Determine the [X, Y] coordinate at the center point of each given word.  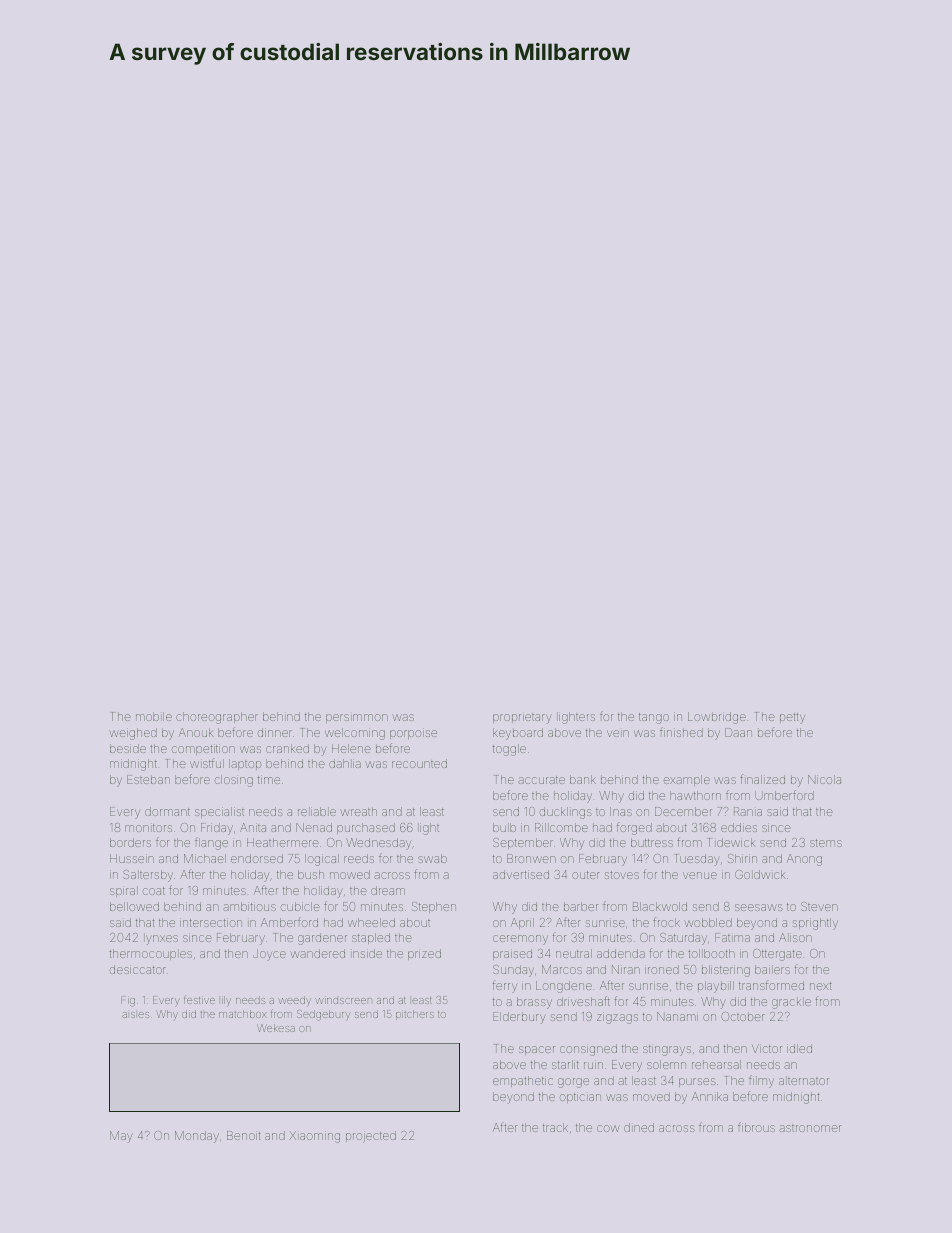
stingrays [667, 1050]
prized [424, 954]
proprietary [522, 719]
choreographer [217, 718]
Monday [197, 1137]
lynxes [162, 940]
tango [654, 718]
